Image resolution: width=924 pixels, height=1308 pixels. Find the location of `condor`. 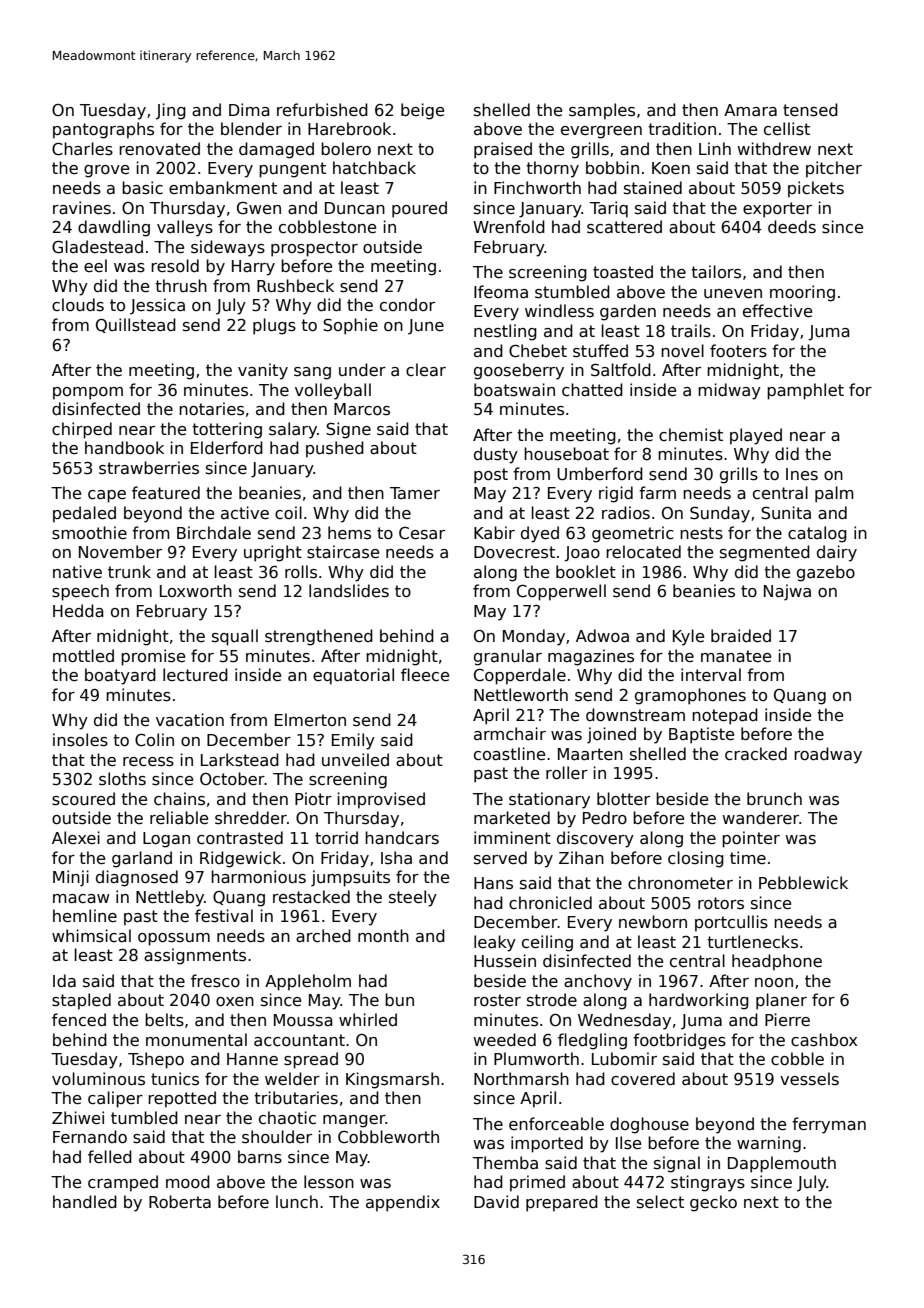

condor is located at coordinates (407, 305).
